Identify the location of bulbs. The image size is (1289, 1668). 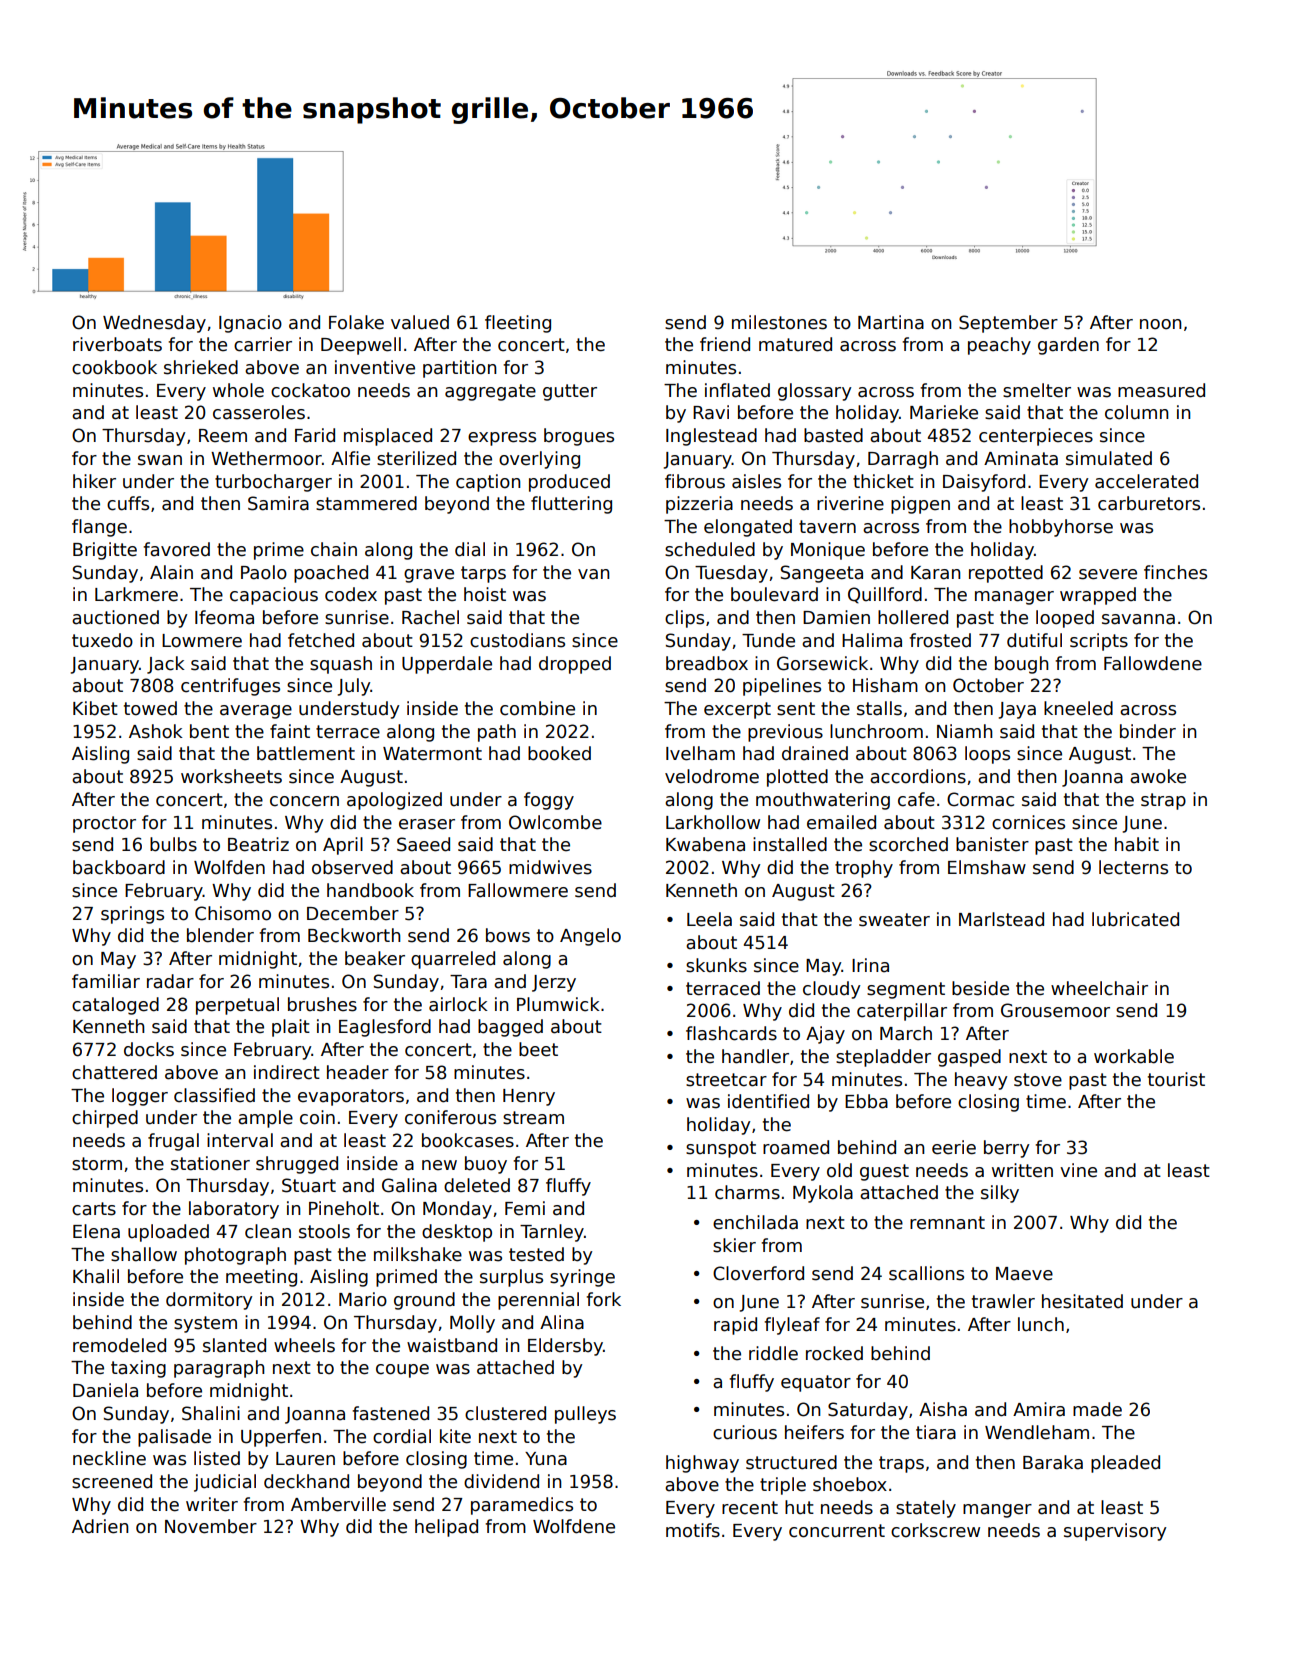
(173, 844).
